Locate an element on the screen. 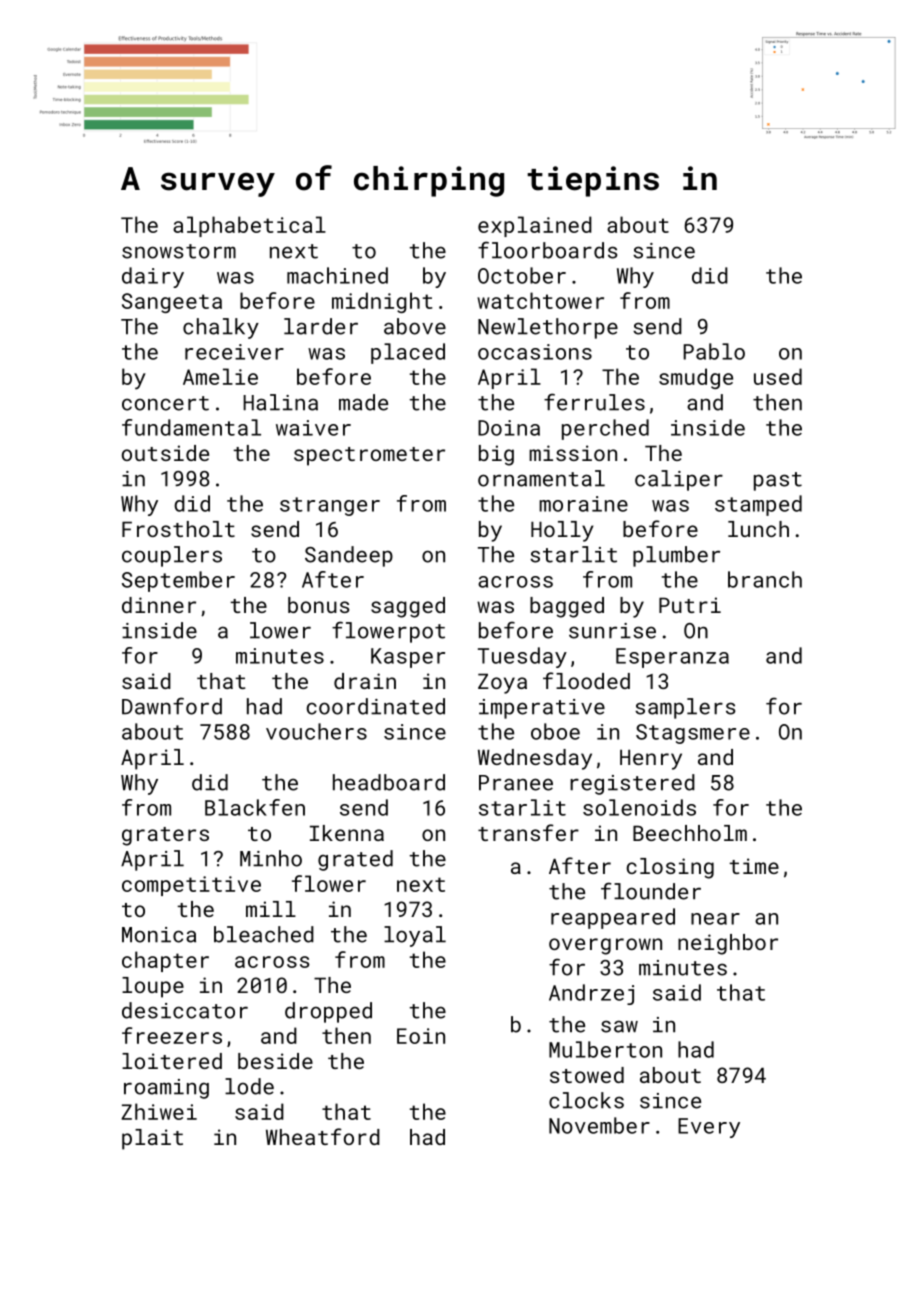 Image resolution: width=924 pixels, height=1311 pixels. stowed is located at coordinates (587, 1075).
